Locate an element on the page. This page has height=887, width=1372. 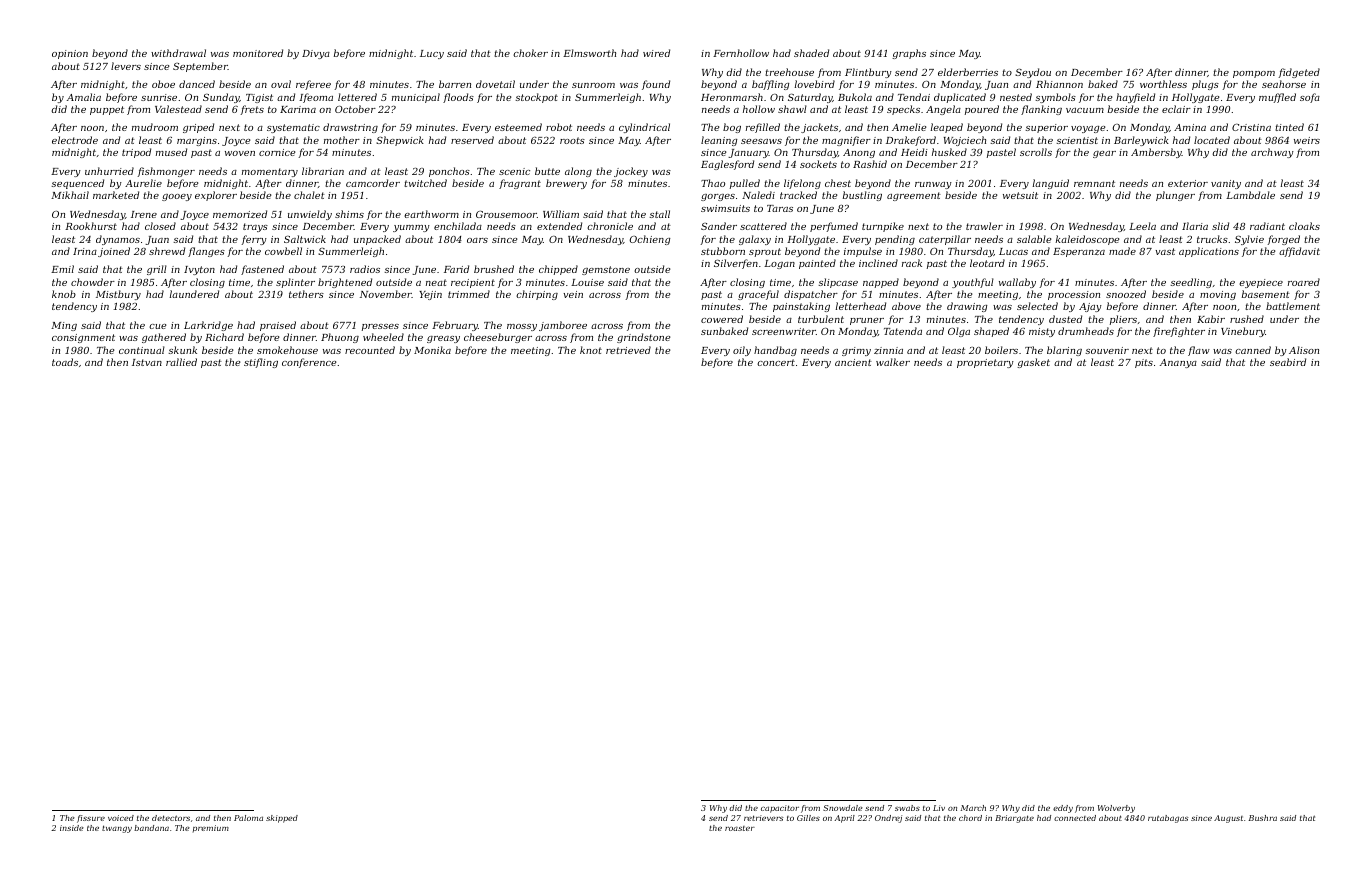
presses is located at coordinates (380, 327).
